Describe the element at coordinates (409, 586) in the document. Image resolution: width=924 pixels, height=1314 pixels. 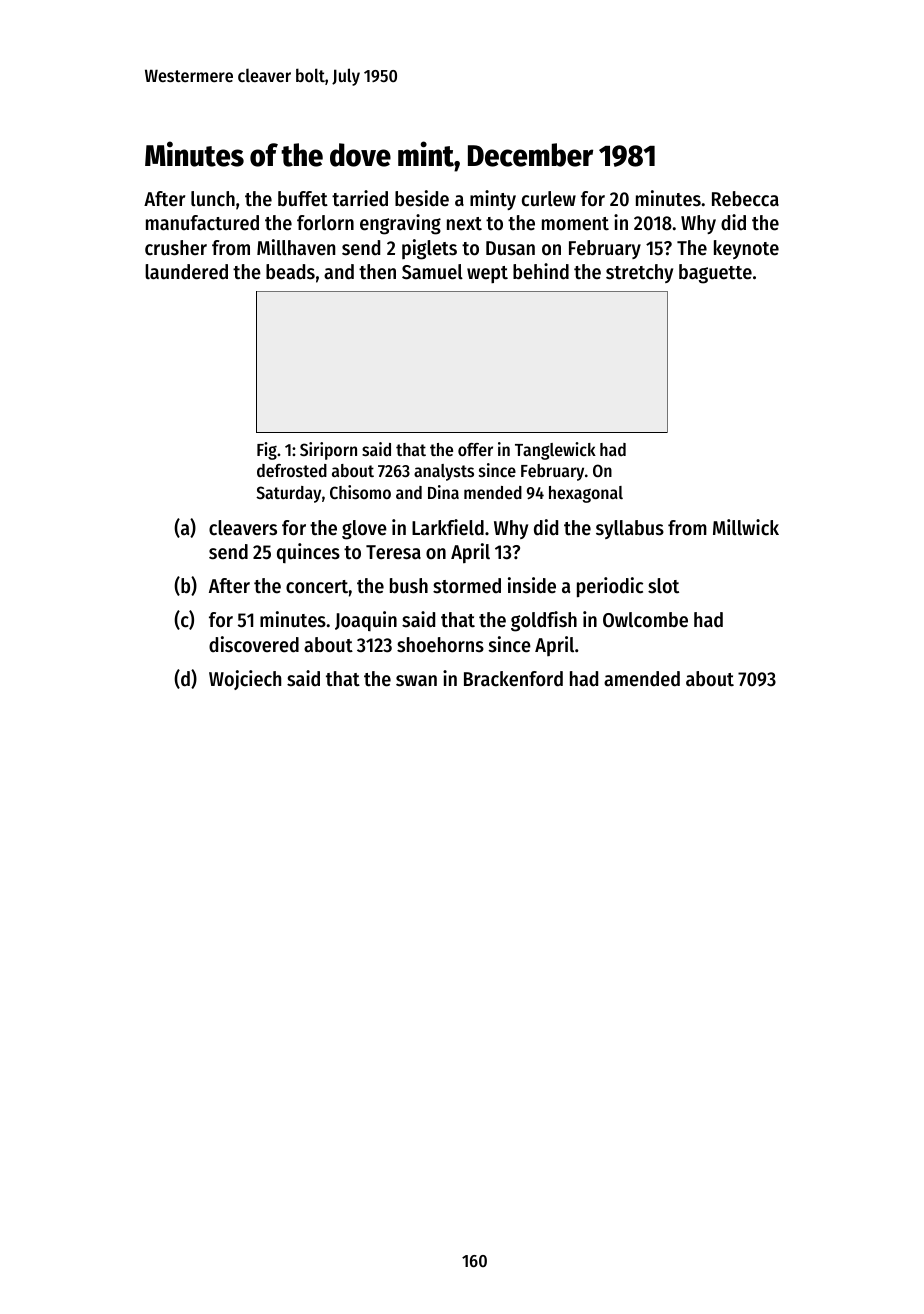
I see `bush` at that location.
